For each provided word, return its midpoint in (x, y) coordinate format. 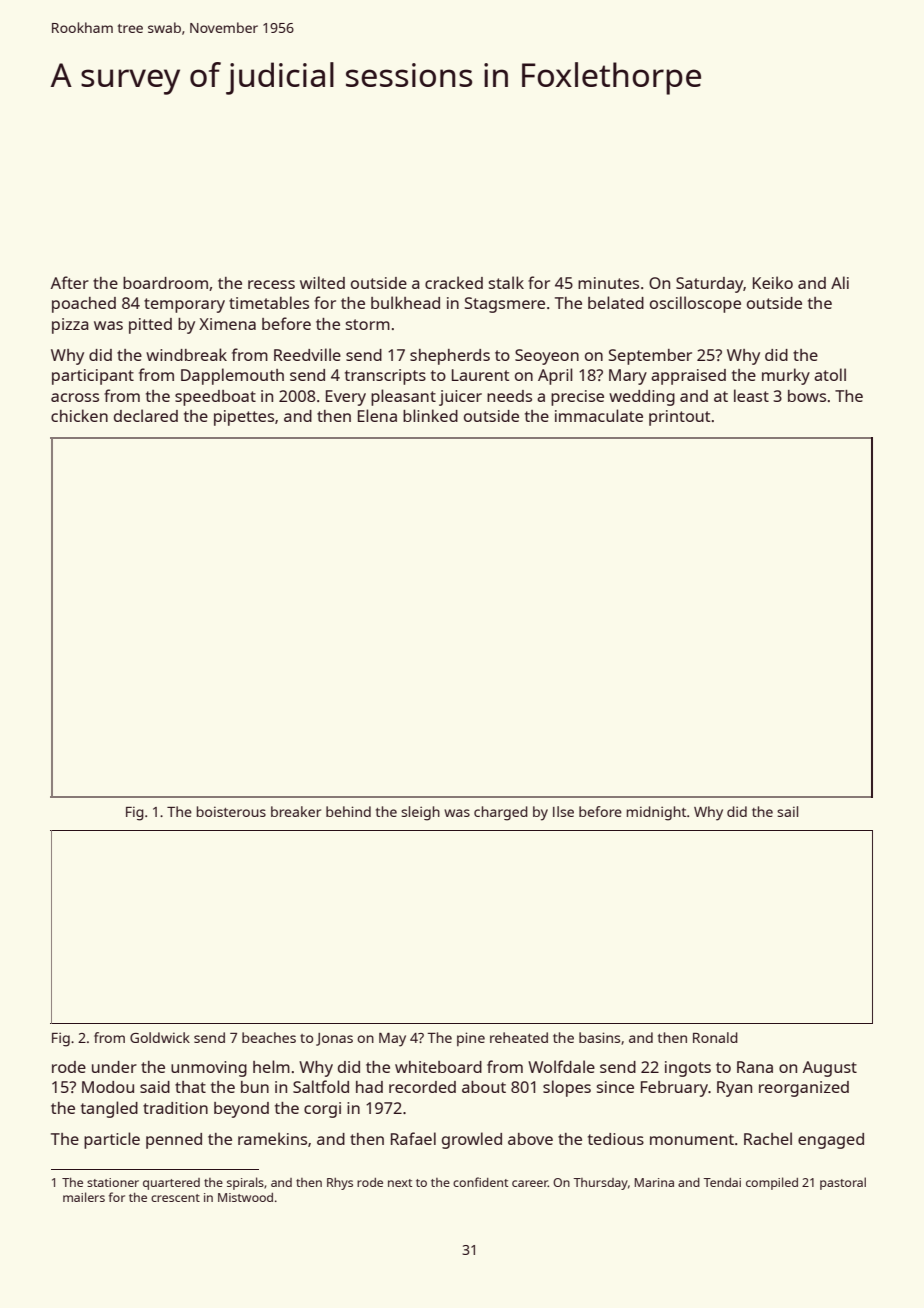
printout (679, 418)
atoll (830, 374)
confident (481, 1182)
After (70, 282)
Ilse (563, 811)
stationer (113, 1182)
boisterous (231, 811)
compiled (772, 1183)
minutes (608, 283)
